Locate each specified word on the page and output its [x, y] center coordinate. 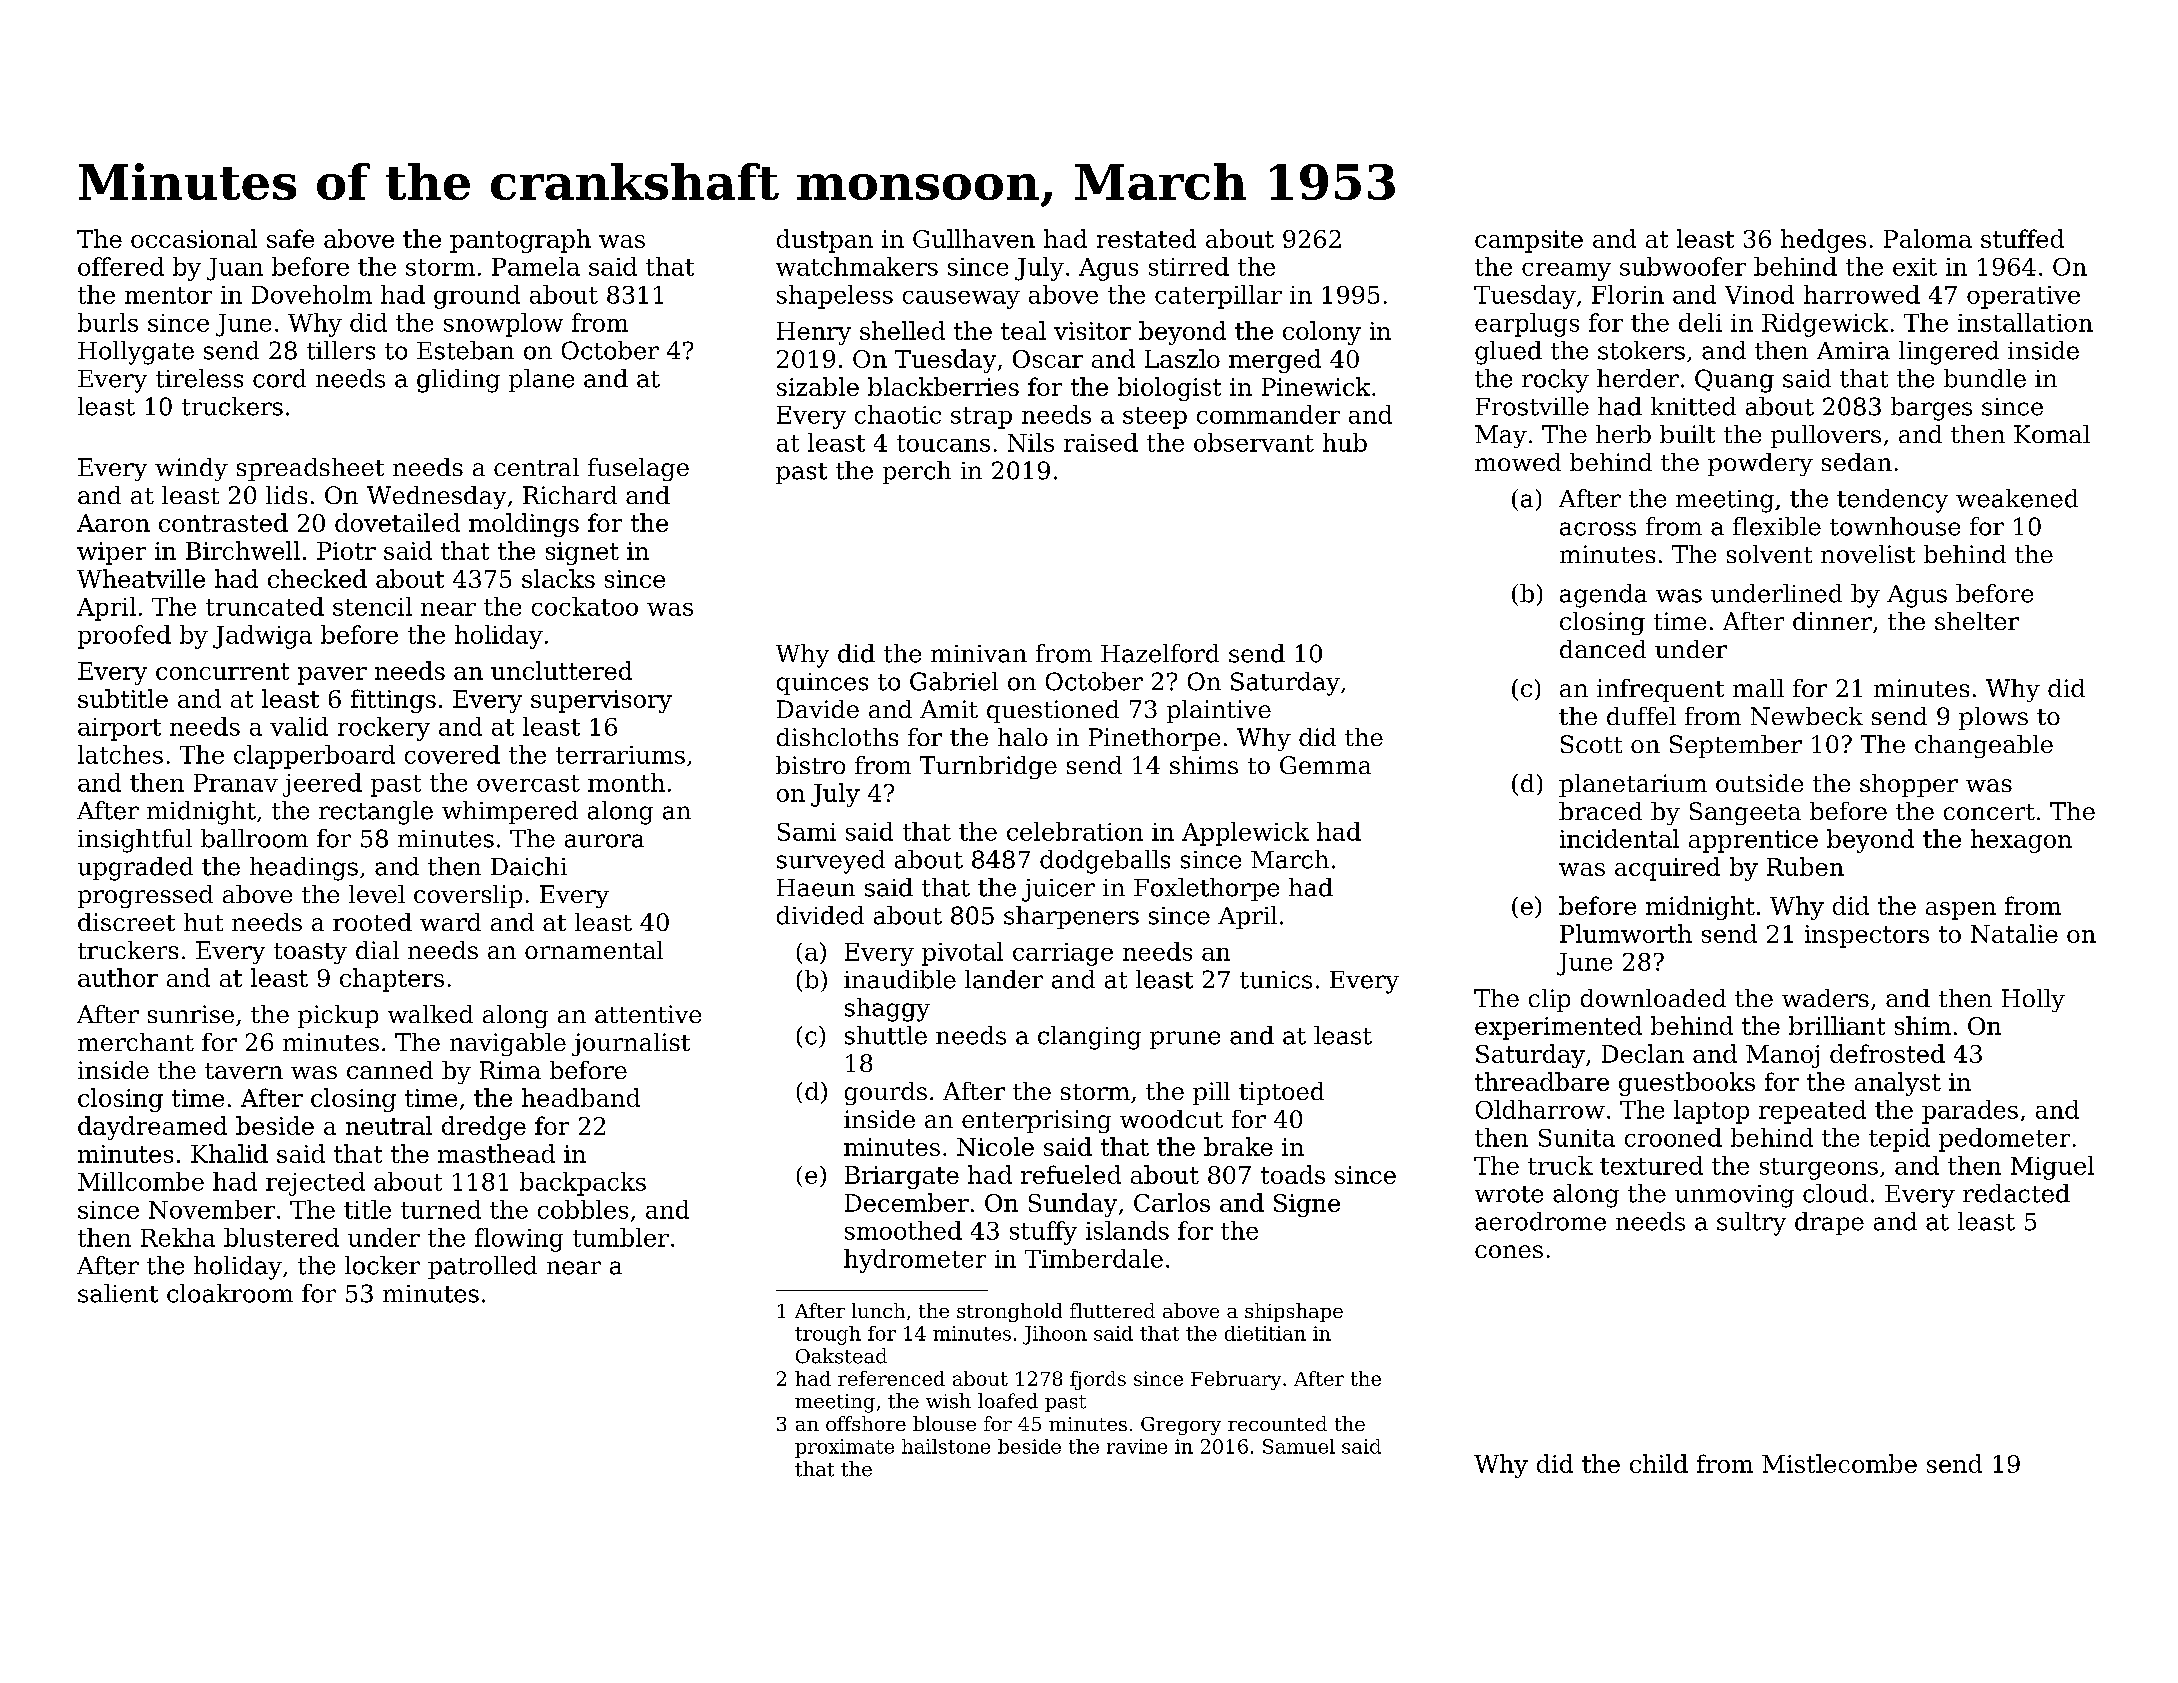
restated [1146, 238]
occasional [194, 238]
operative [2023, 297]
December [907, 1202]
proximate [844, 1448]
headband [581, 1097]
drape [1829, 1223]
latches [120, 754]
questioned [1053, 711]
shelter [1977, 621]
